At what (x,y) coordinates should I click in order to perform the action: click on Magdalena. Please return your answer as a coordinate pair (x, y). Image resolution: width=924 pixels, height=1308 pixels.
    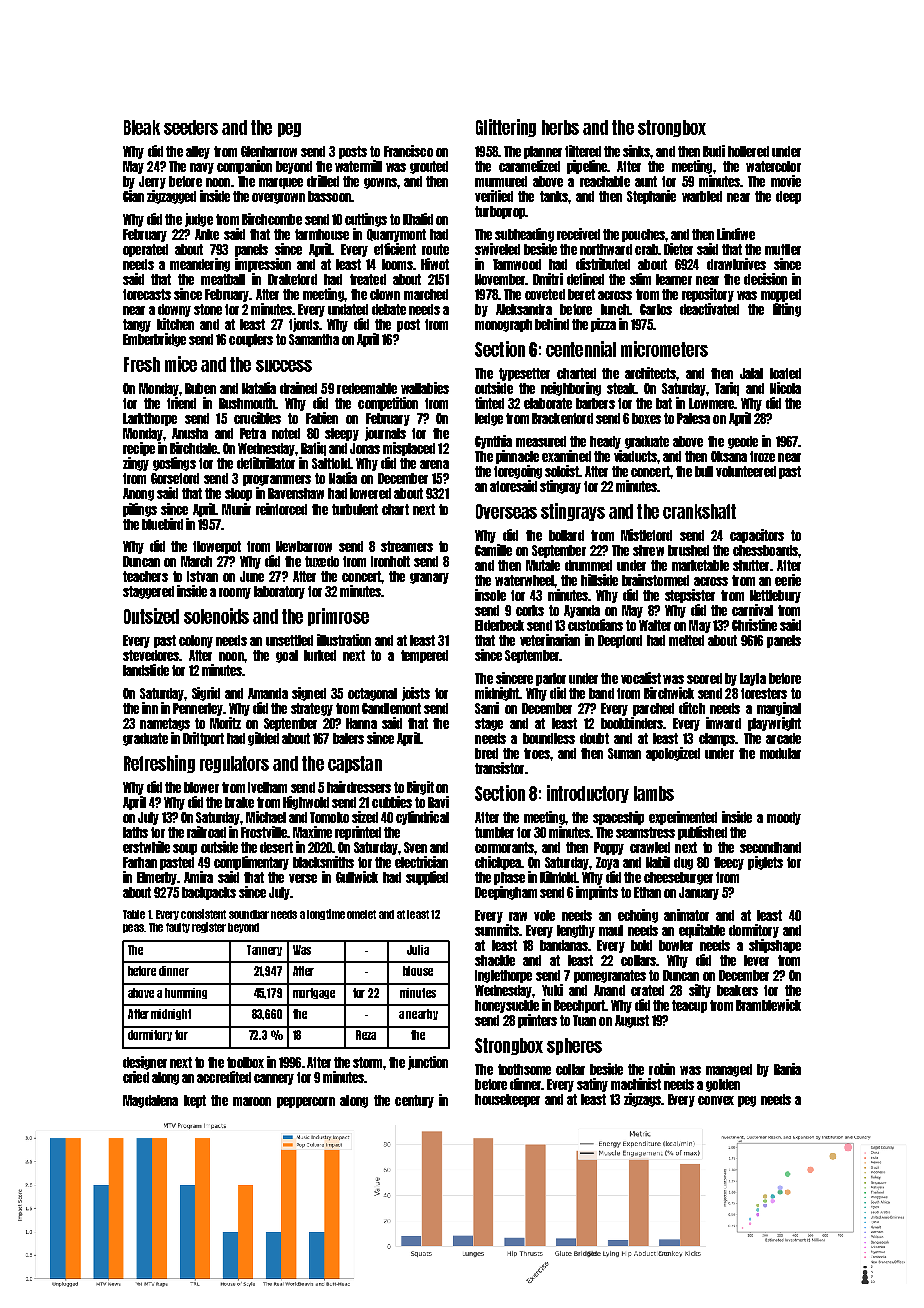
    Looking at the image, I should click on (150, 1101).
